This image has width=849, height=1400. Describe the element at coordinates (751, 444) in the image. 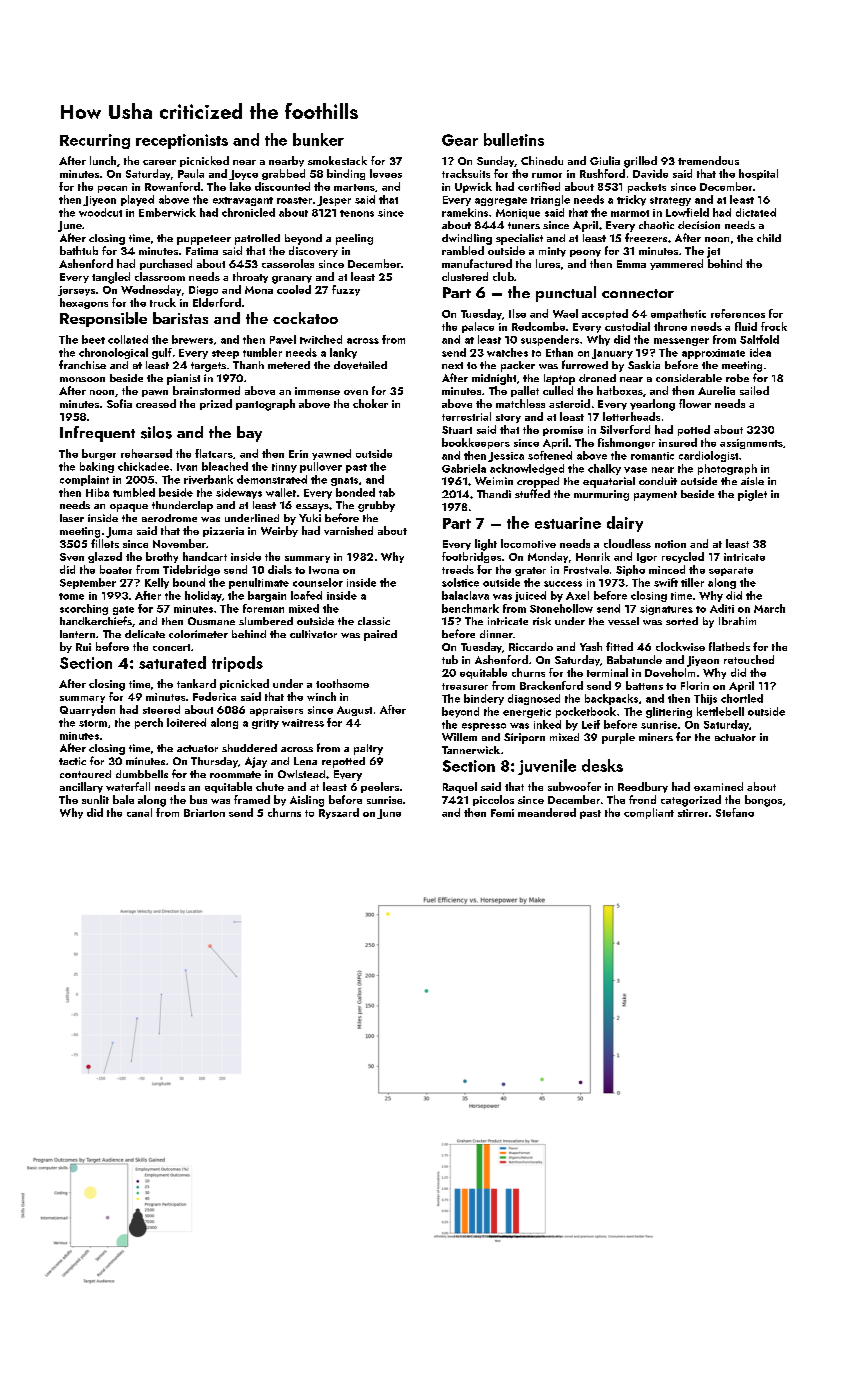

I see `assignments` at that location.
